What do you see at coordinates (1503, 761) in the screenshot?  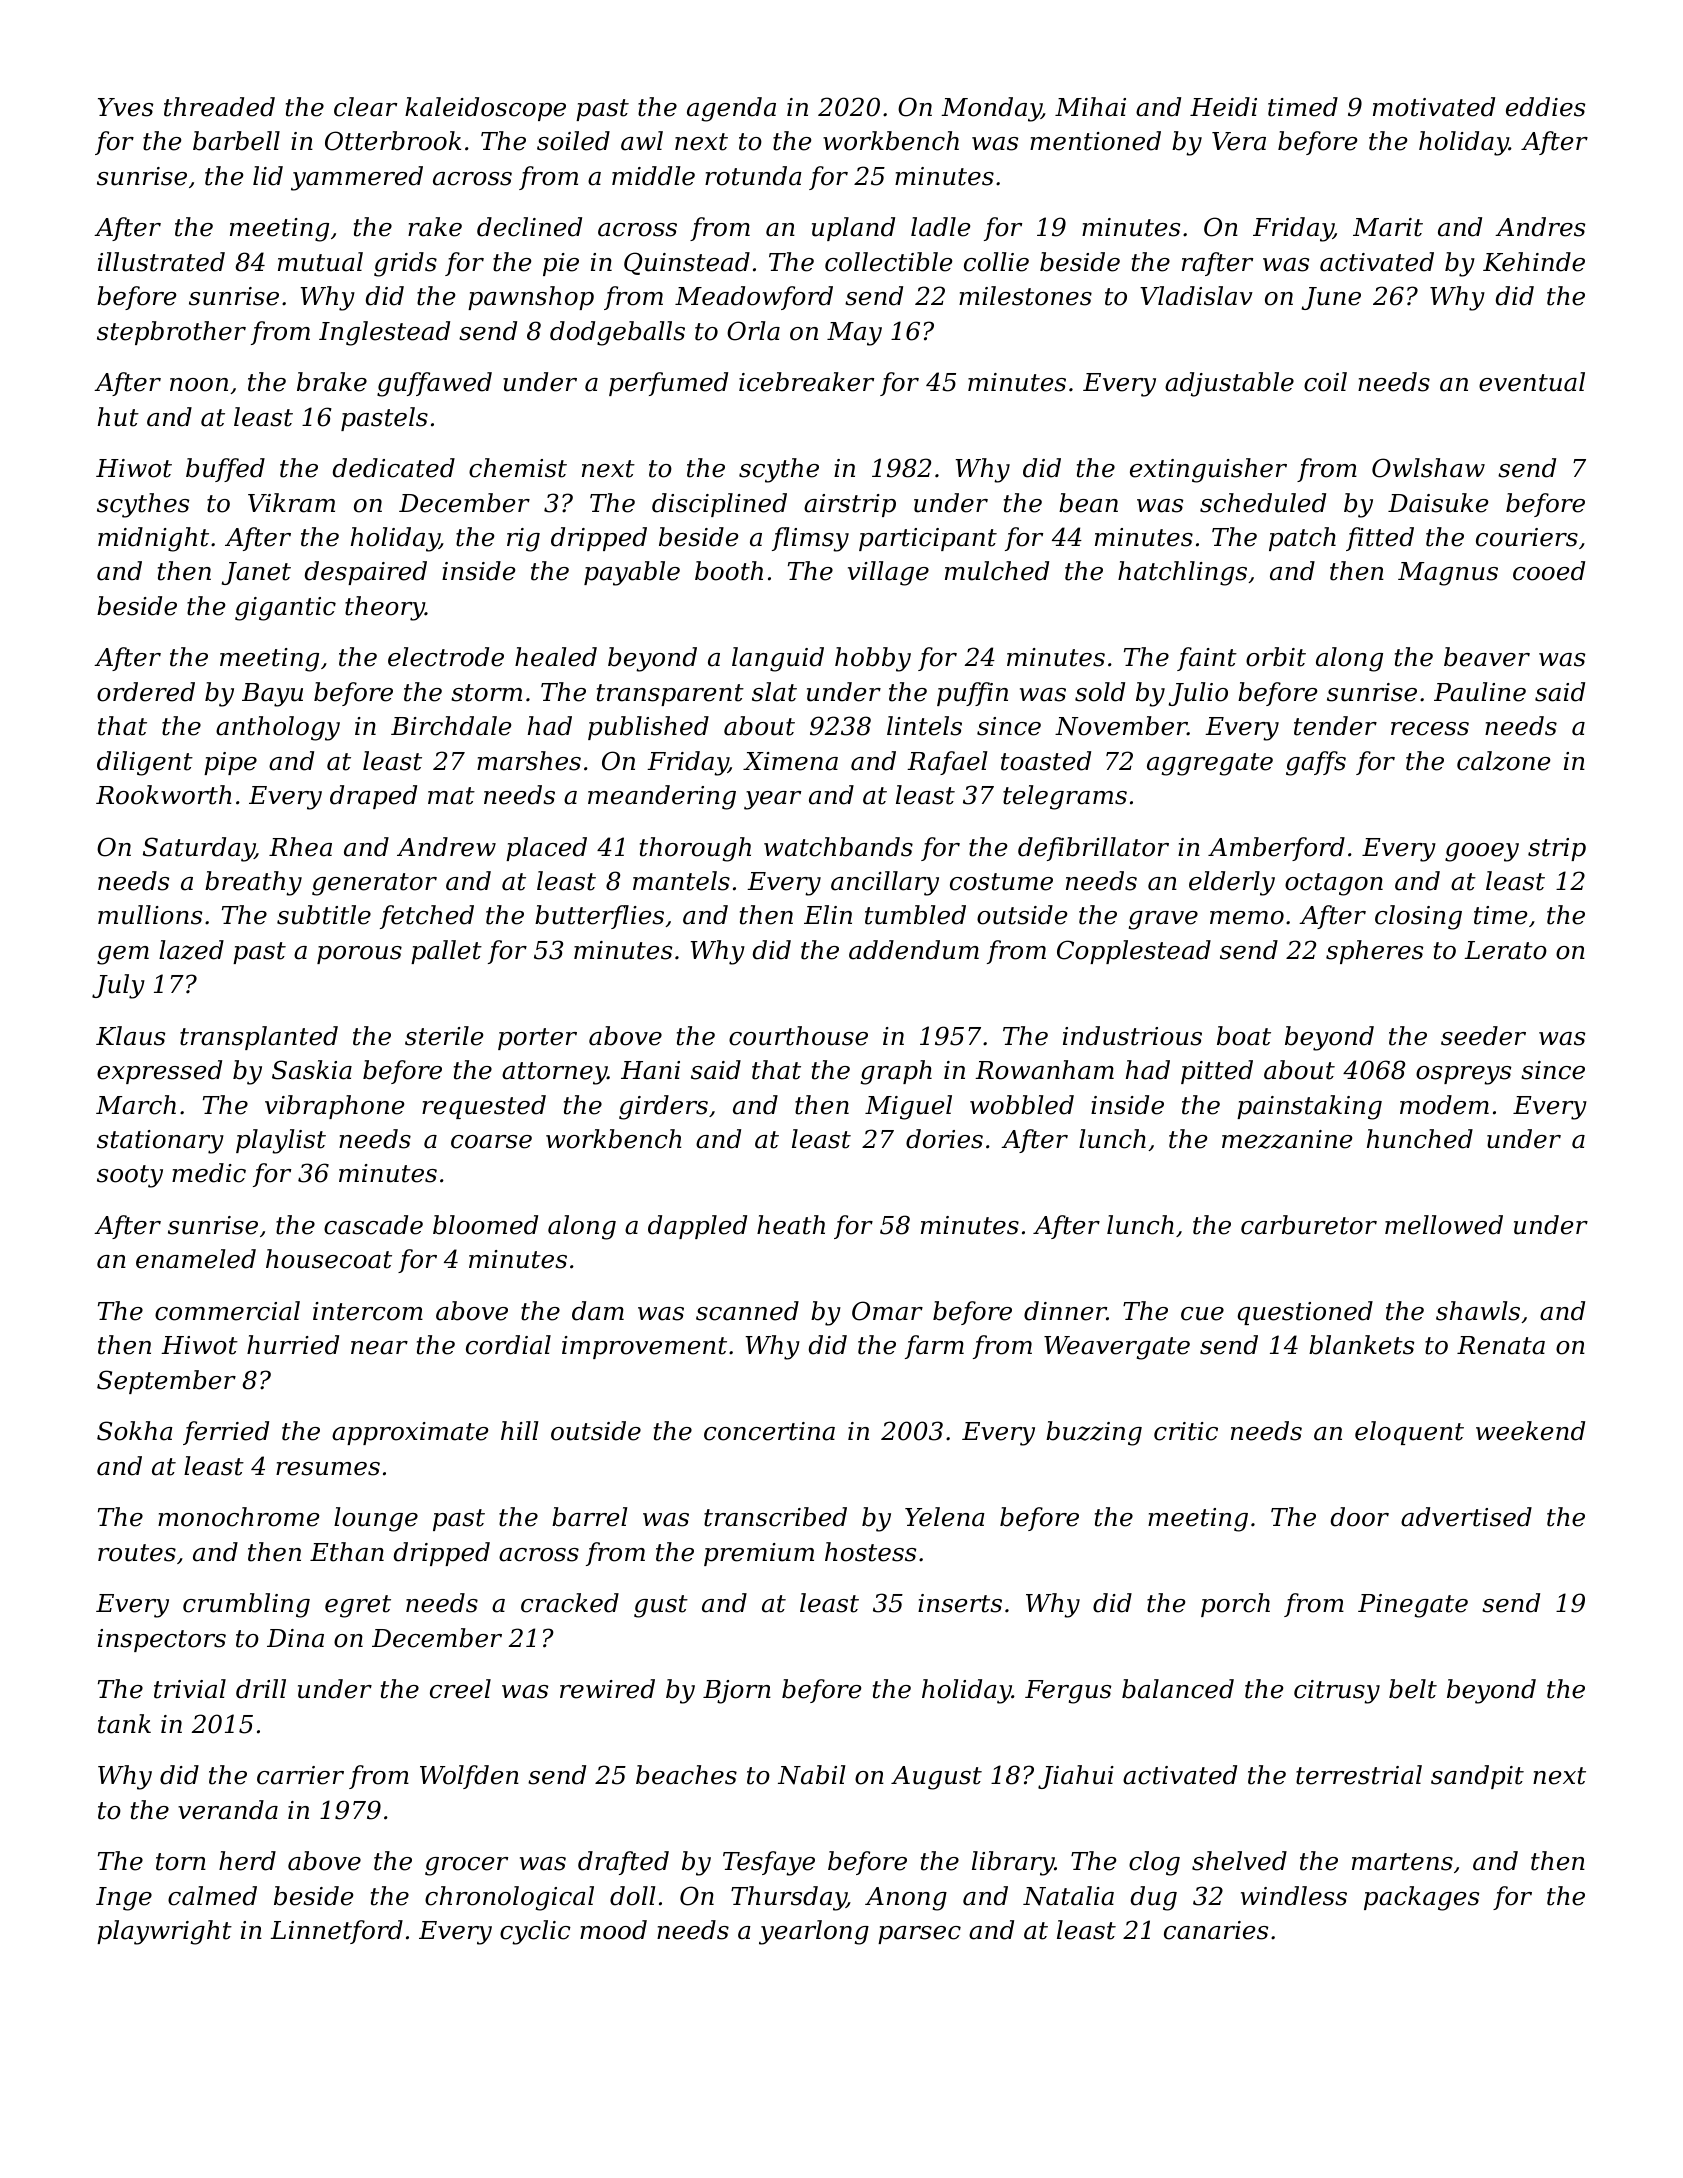 I see `calzone` at bounding box center [1503, 761].
